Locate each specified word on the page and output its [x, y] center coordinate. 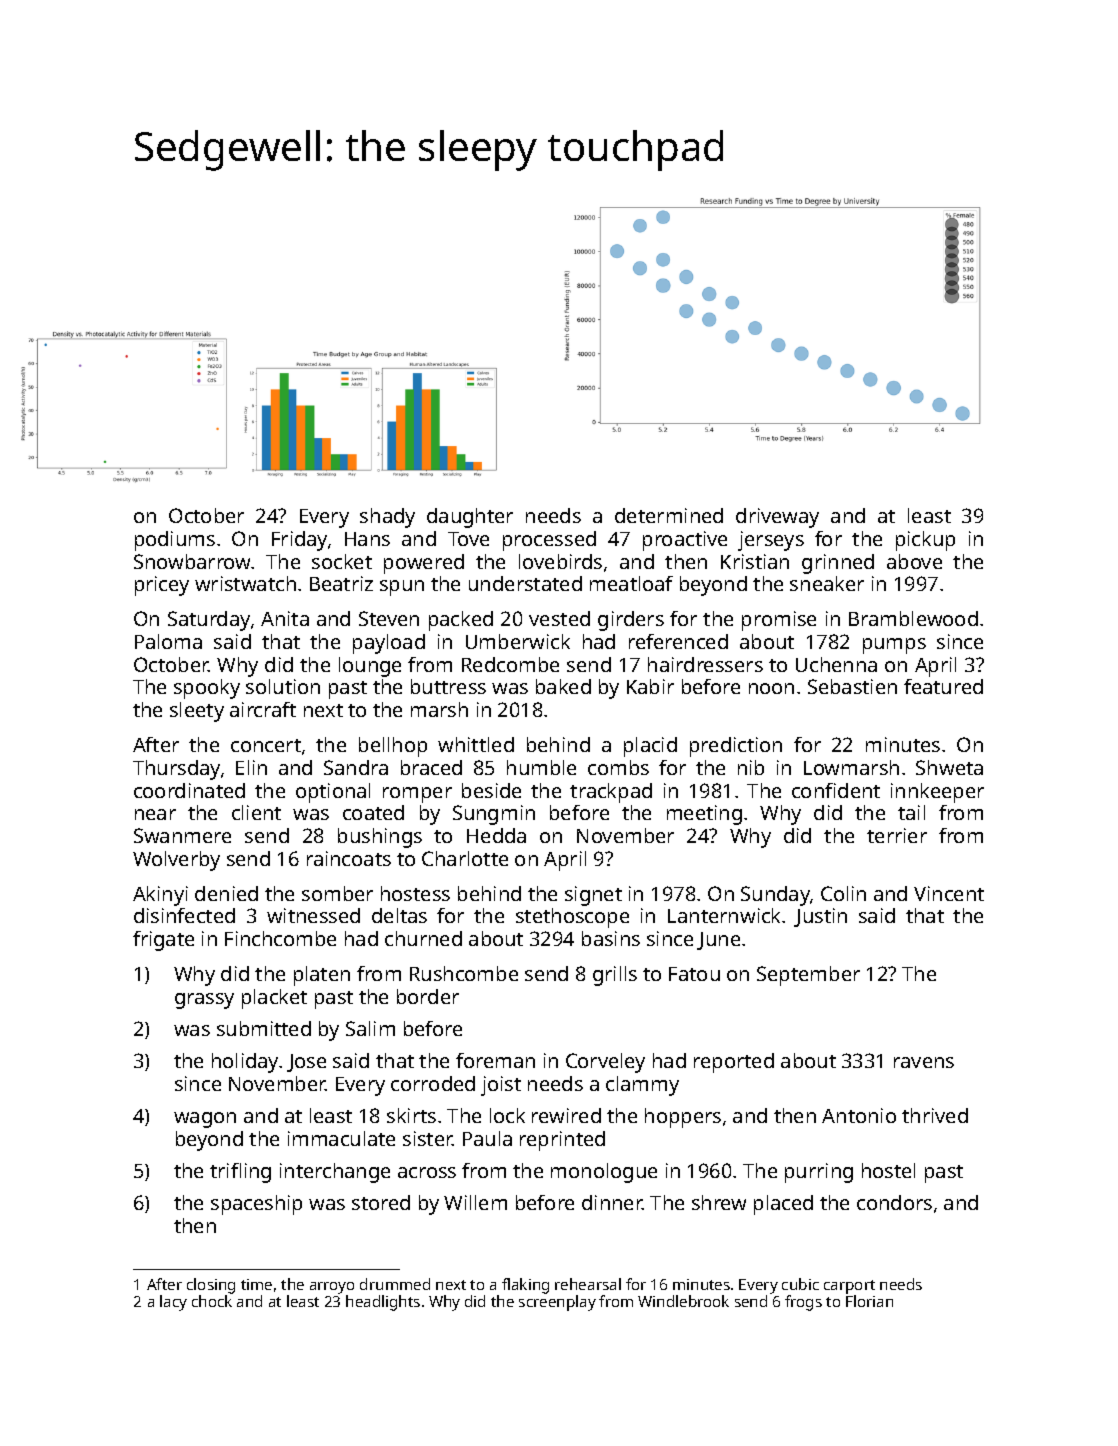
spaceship [256, 1205]
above [914, 561]
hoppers [683, 1118]
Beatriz [341, 583]
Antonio [859, 1115]
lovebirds [560, 561]
